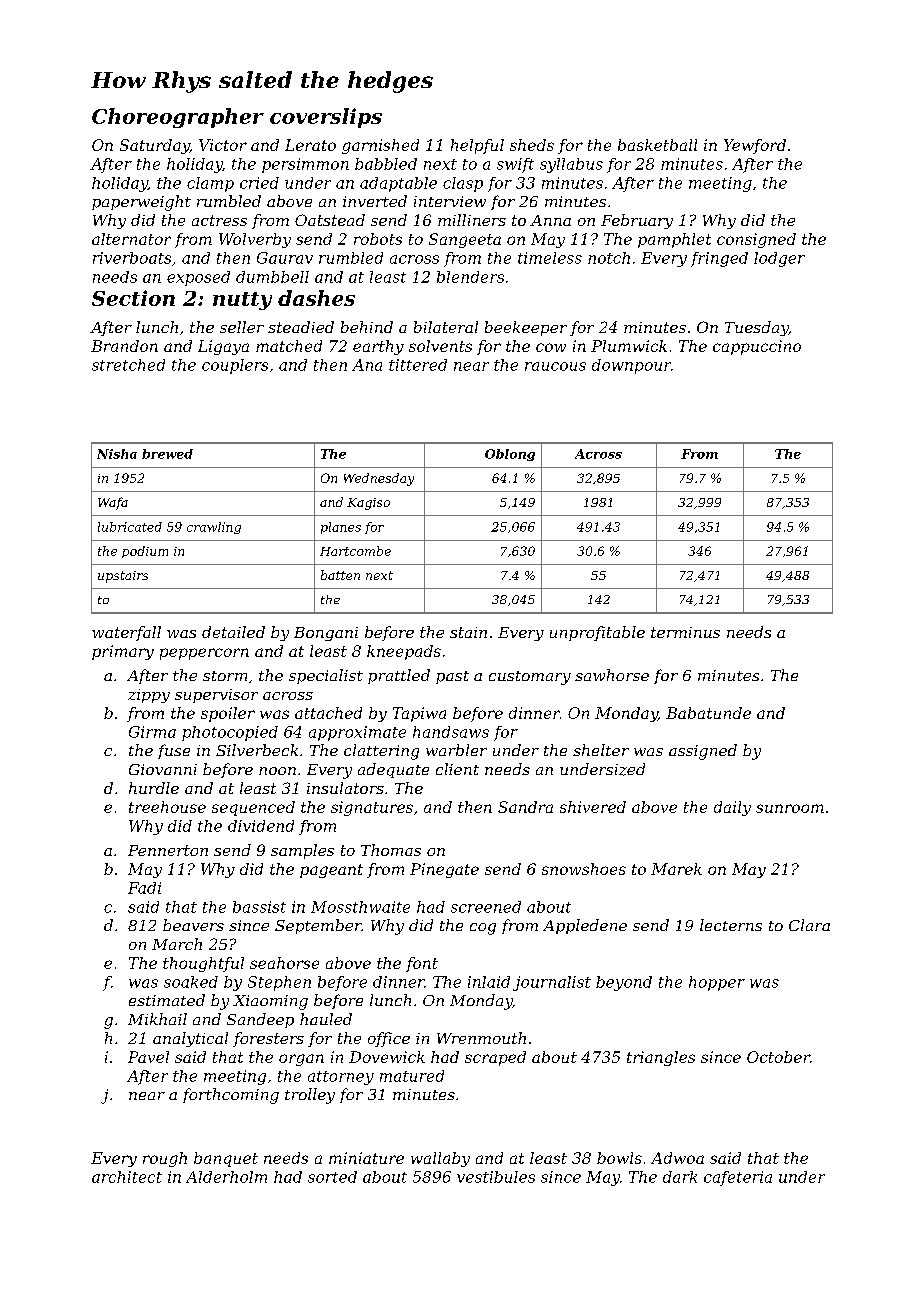  I want to click on sawhorse, so click(612, 675).
